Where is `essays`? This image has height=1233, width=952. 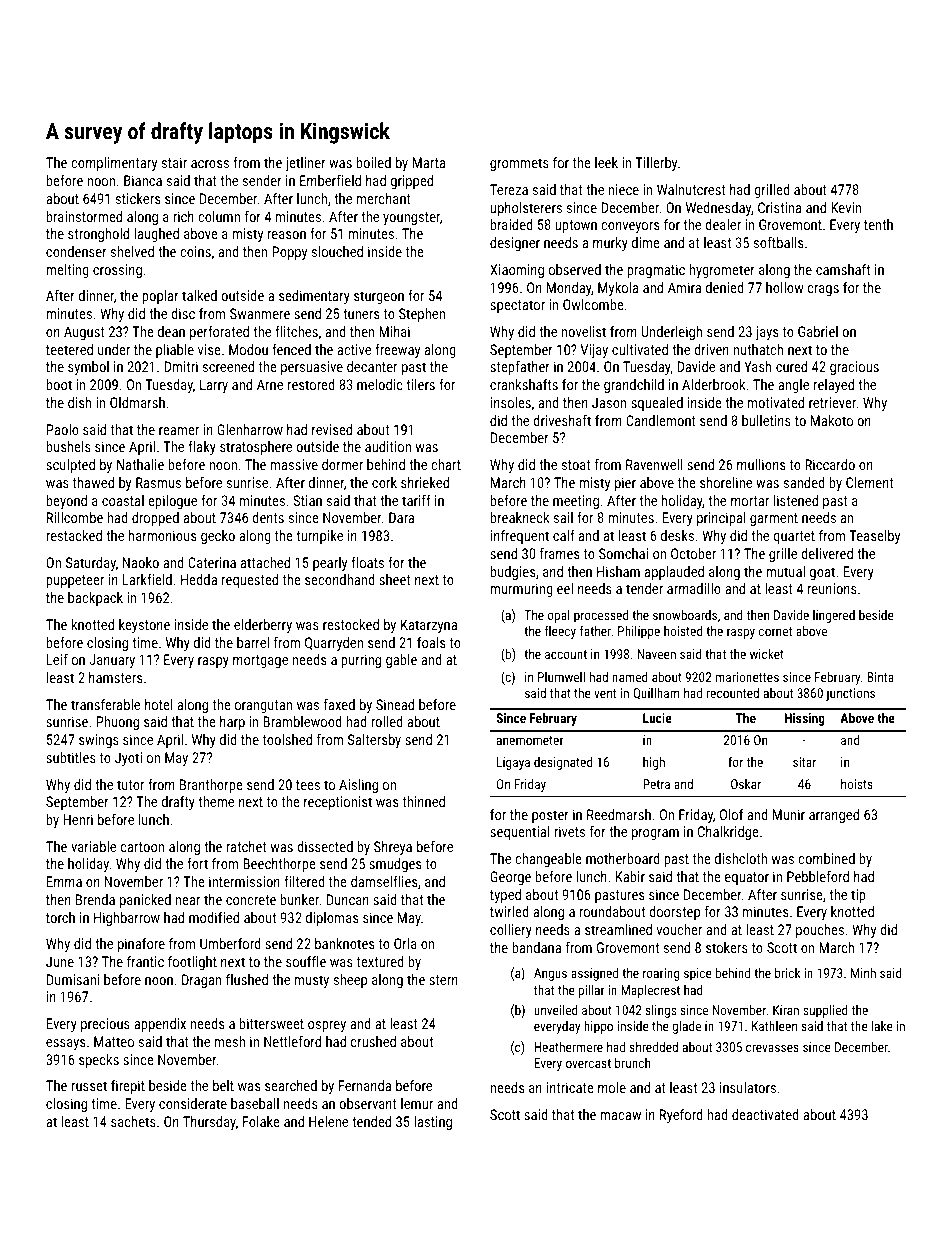
essays is located at coordinates (65, 1044).
